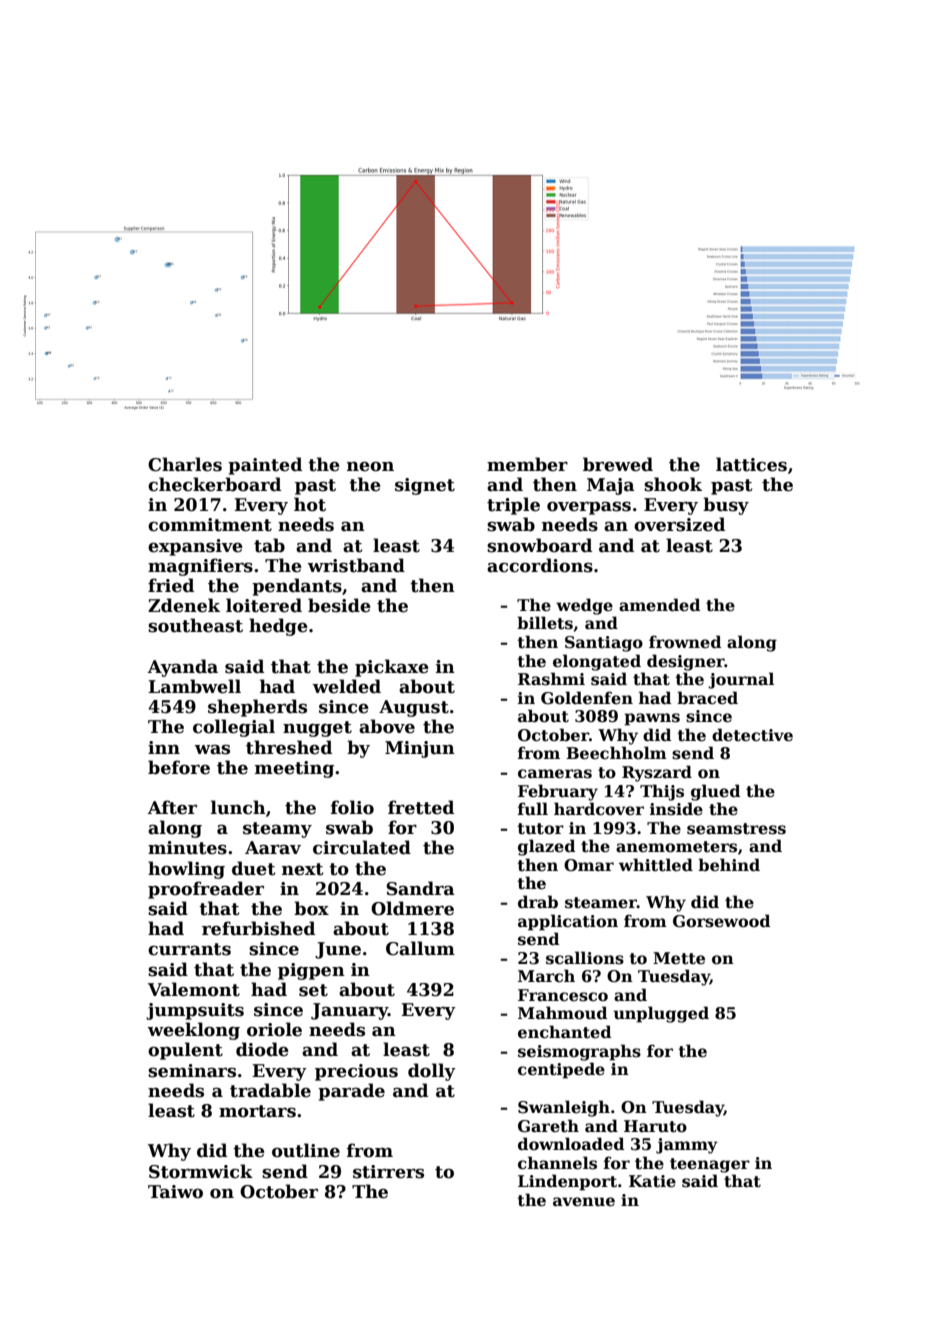 Image resolution: width=942 pixels, height=1337 pixels. I want to click on collegial, so click(234, 728).
